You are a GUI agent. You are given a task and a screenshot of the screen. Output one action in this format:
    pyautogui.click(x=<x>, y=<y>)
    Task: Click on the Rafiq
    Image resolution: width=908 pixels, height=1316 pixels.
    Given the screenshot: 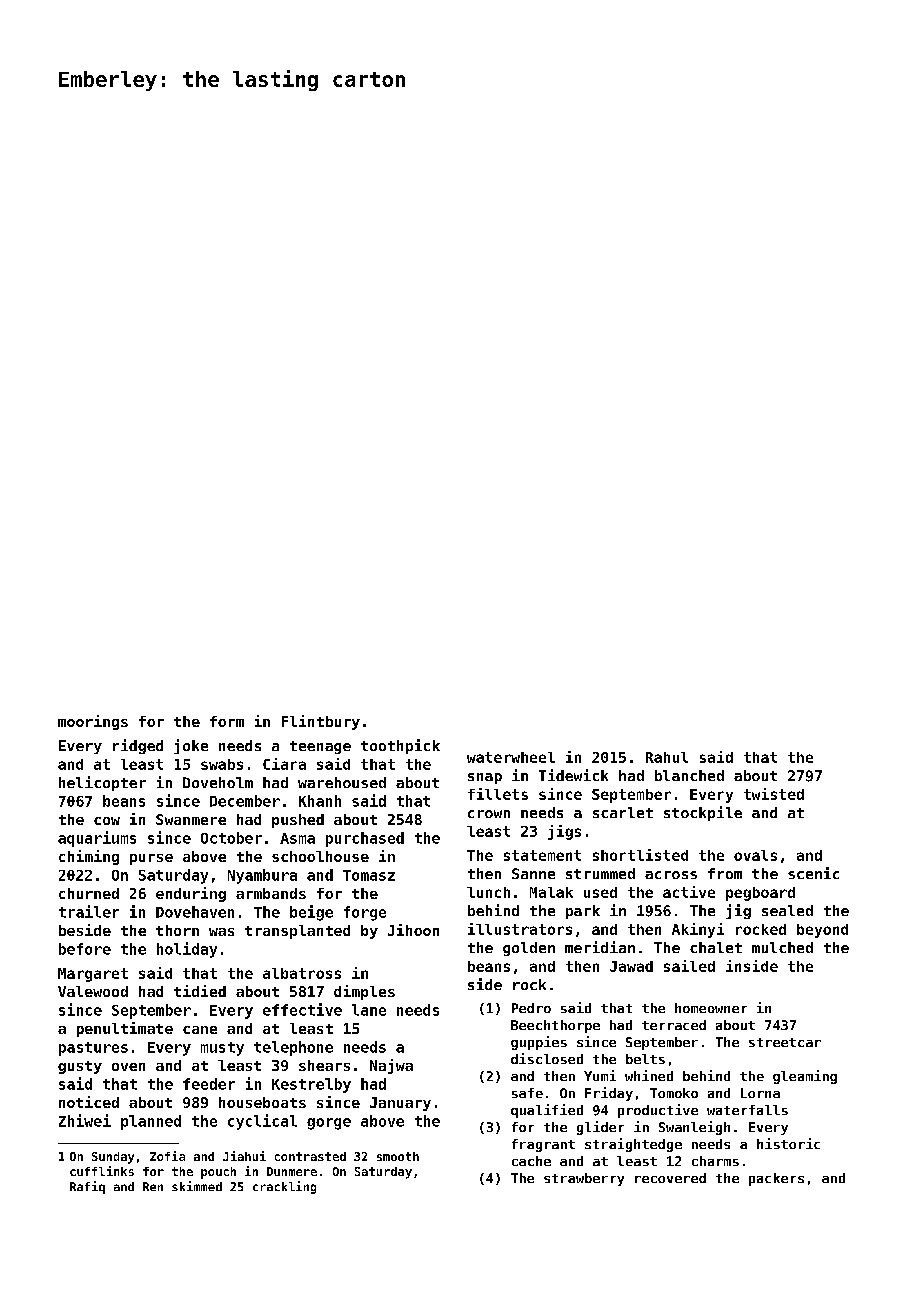 What is the action you would take?
    pyautogui.click(x=87, y=1187)
